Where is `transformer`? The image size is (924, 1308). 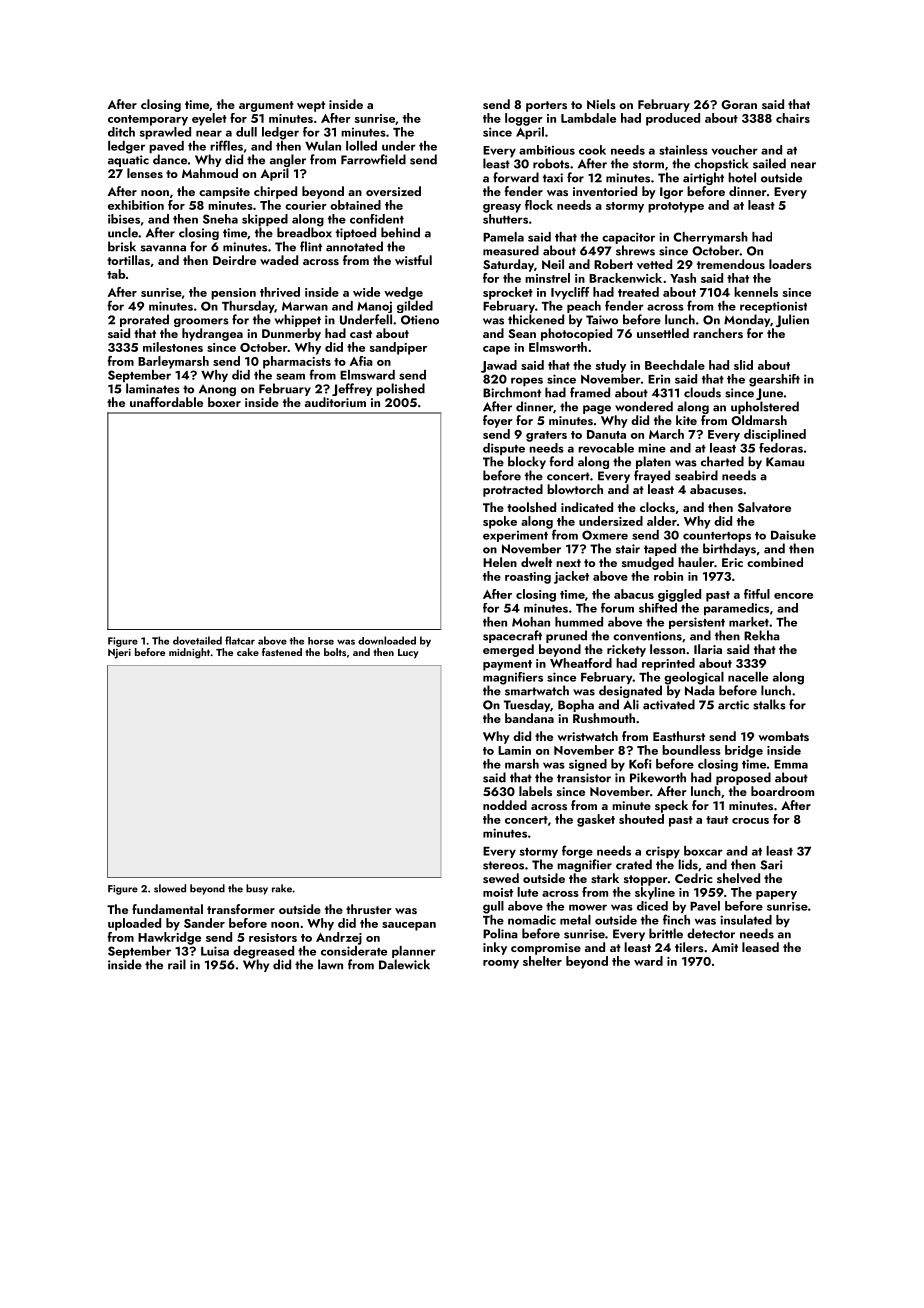 transformer is located at coordinates (241, 909).
